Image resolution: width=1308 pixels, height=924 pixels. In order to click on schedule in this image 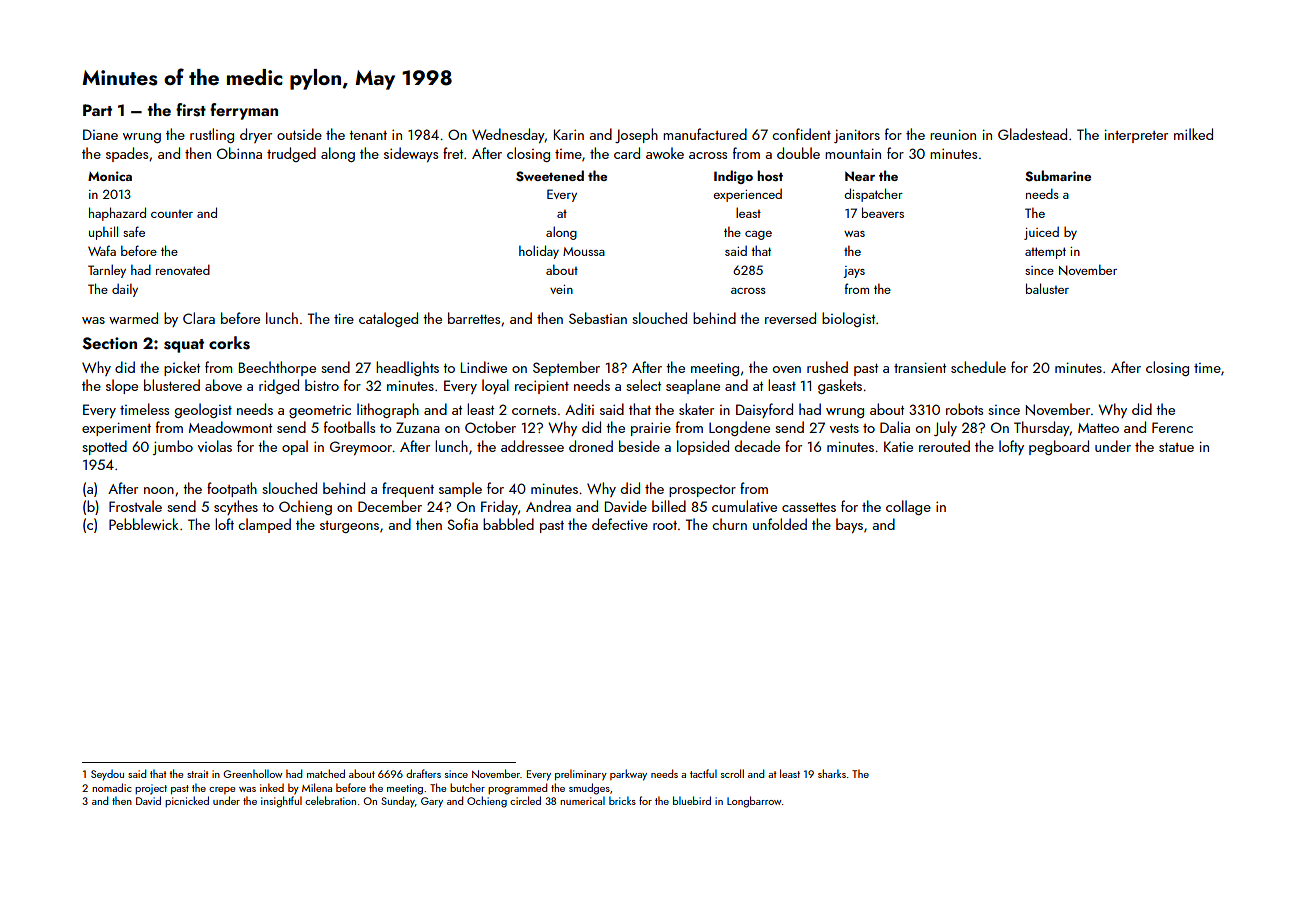, I will do `click(978, 367)`.
